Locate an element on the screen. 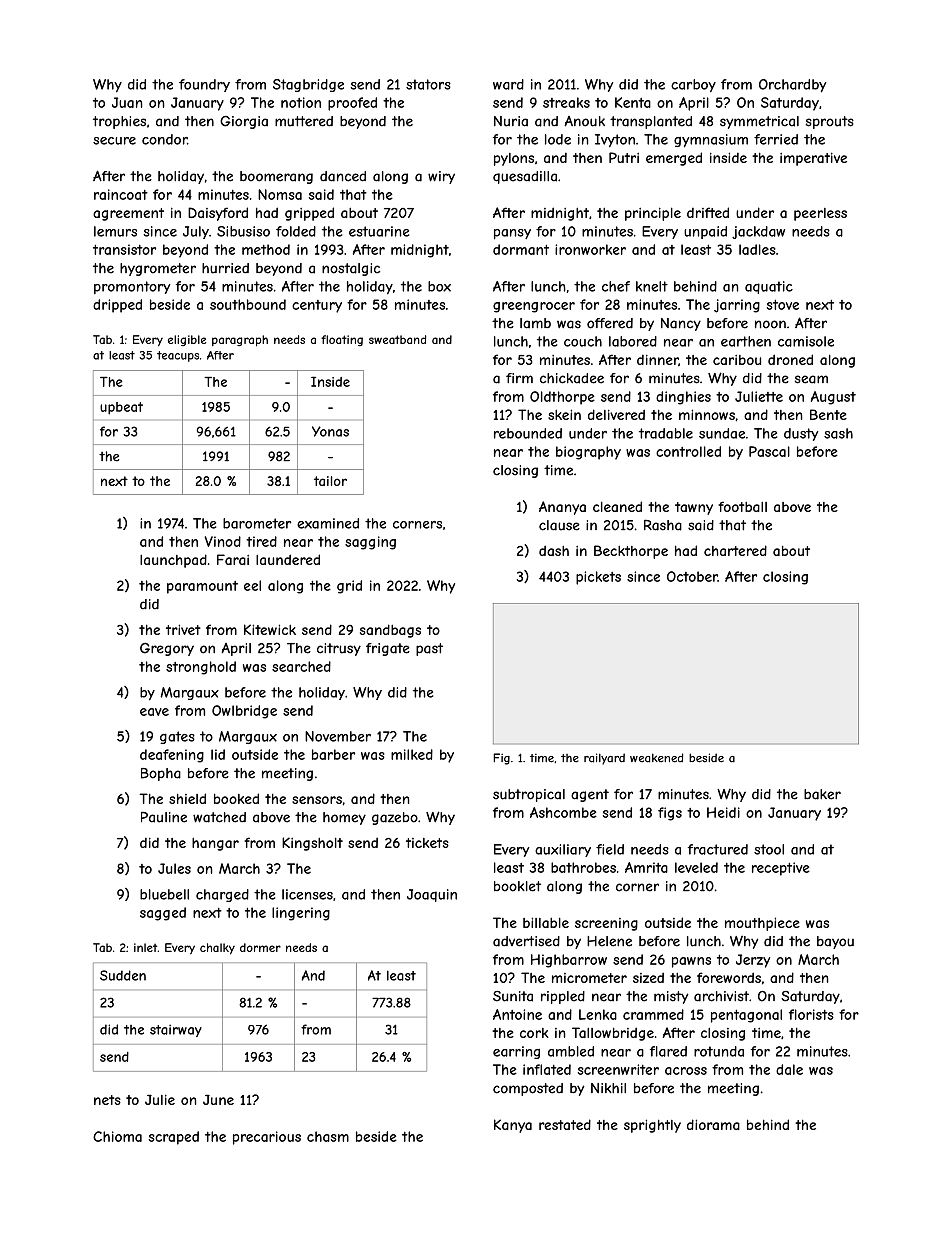 The width and height of the screenshot is (952, 1233). sprouts is located at coordinates (830, 122).
